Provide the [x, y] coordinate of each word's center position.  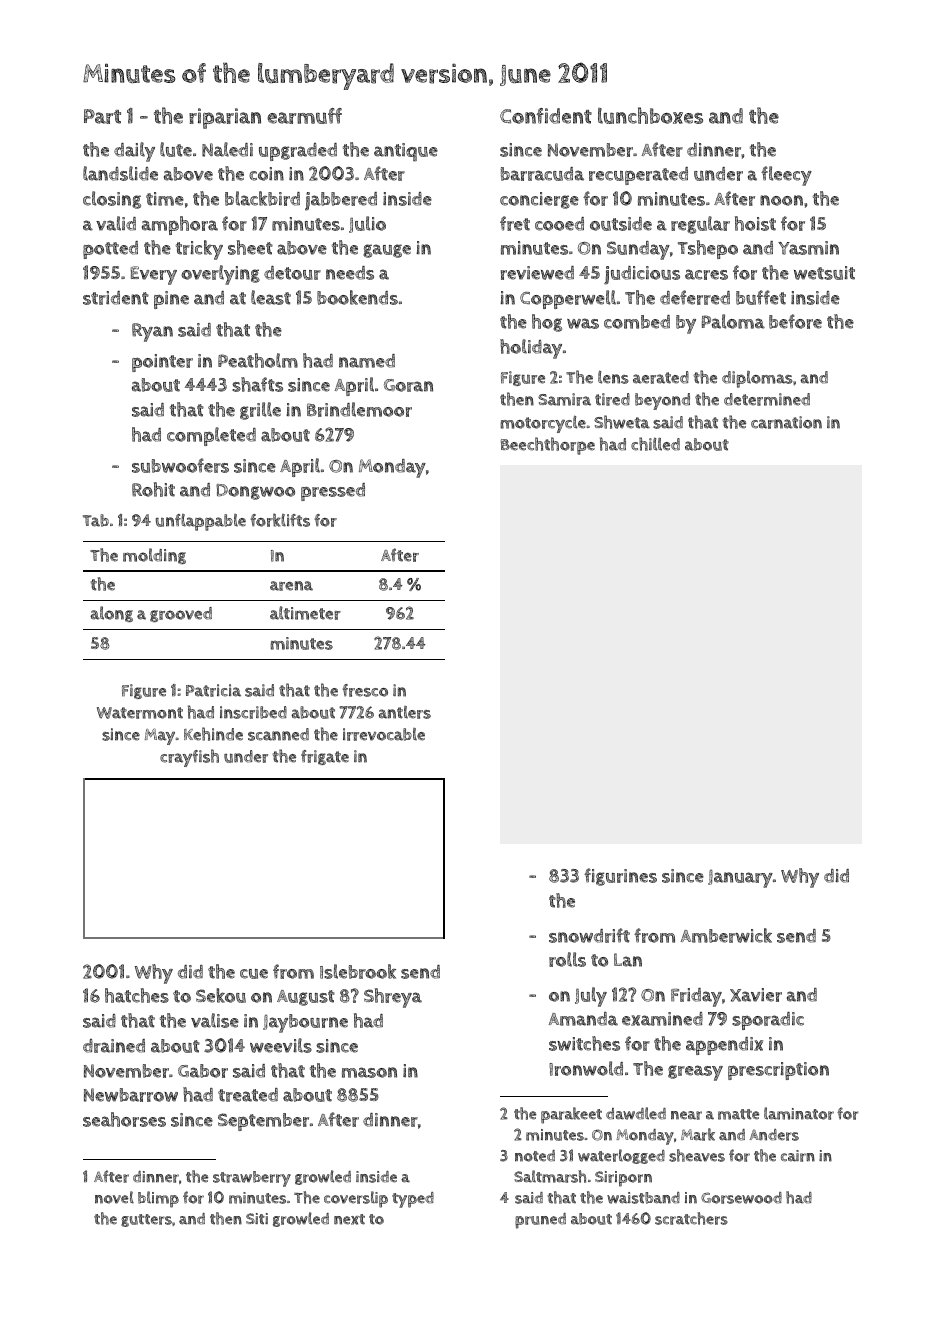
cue [254, 974]
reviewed [537, 273]
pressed [333, 492]
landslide [120, 173]
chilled [655, 444]
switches [584, 1043]
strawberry [252, 1179]
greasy [695, 1073]
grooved [181, 614]
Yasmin [808, 248]
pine [171, 300]
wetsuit [824, 273]
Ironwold [586, 1068]
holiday [531, 349]
